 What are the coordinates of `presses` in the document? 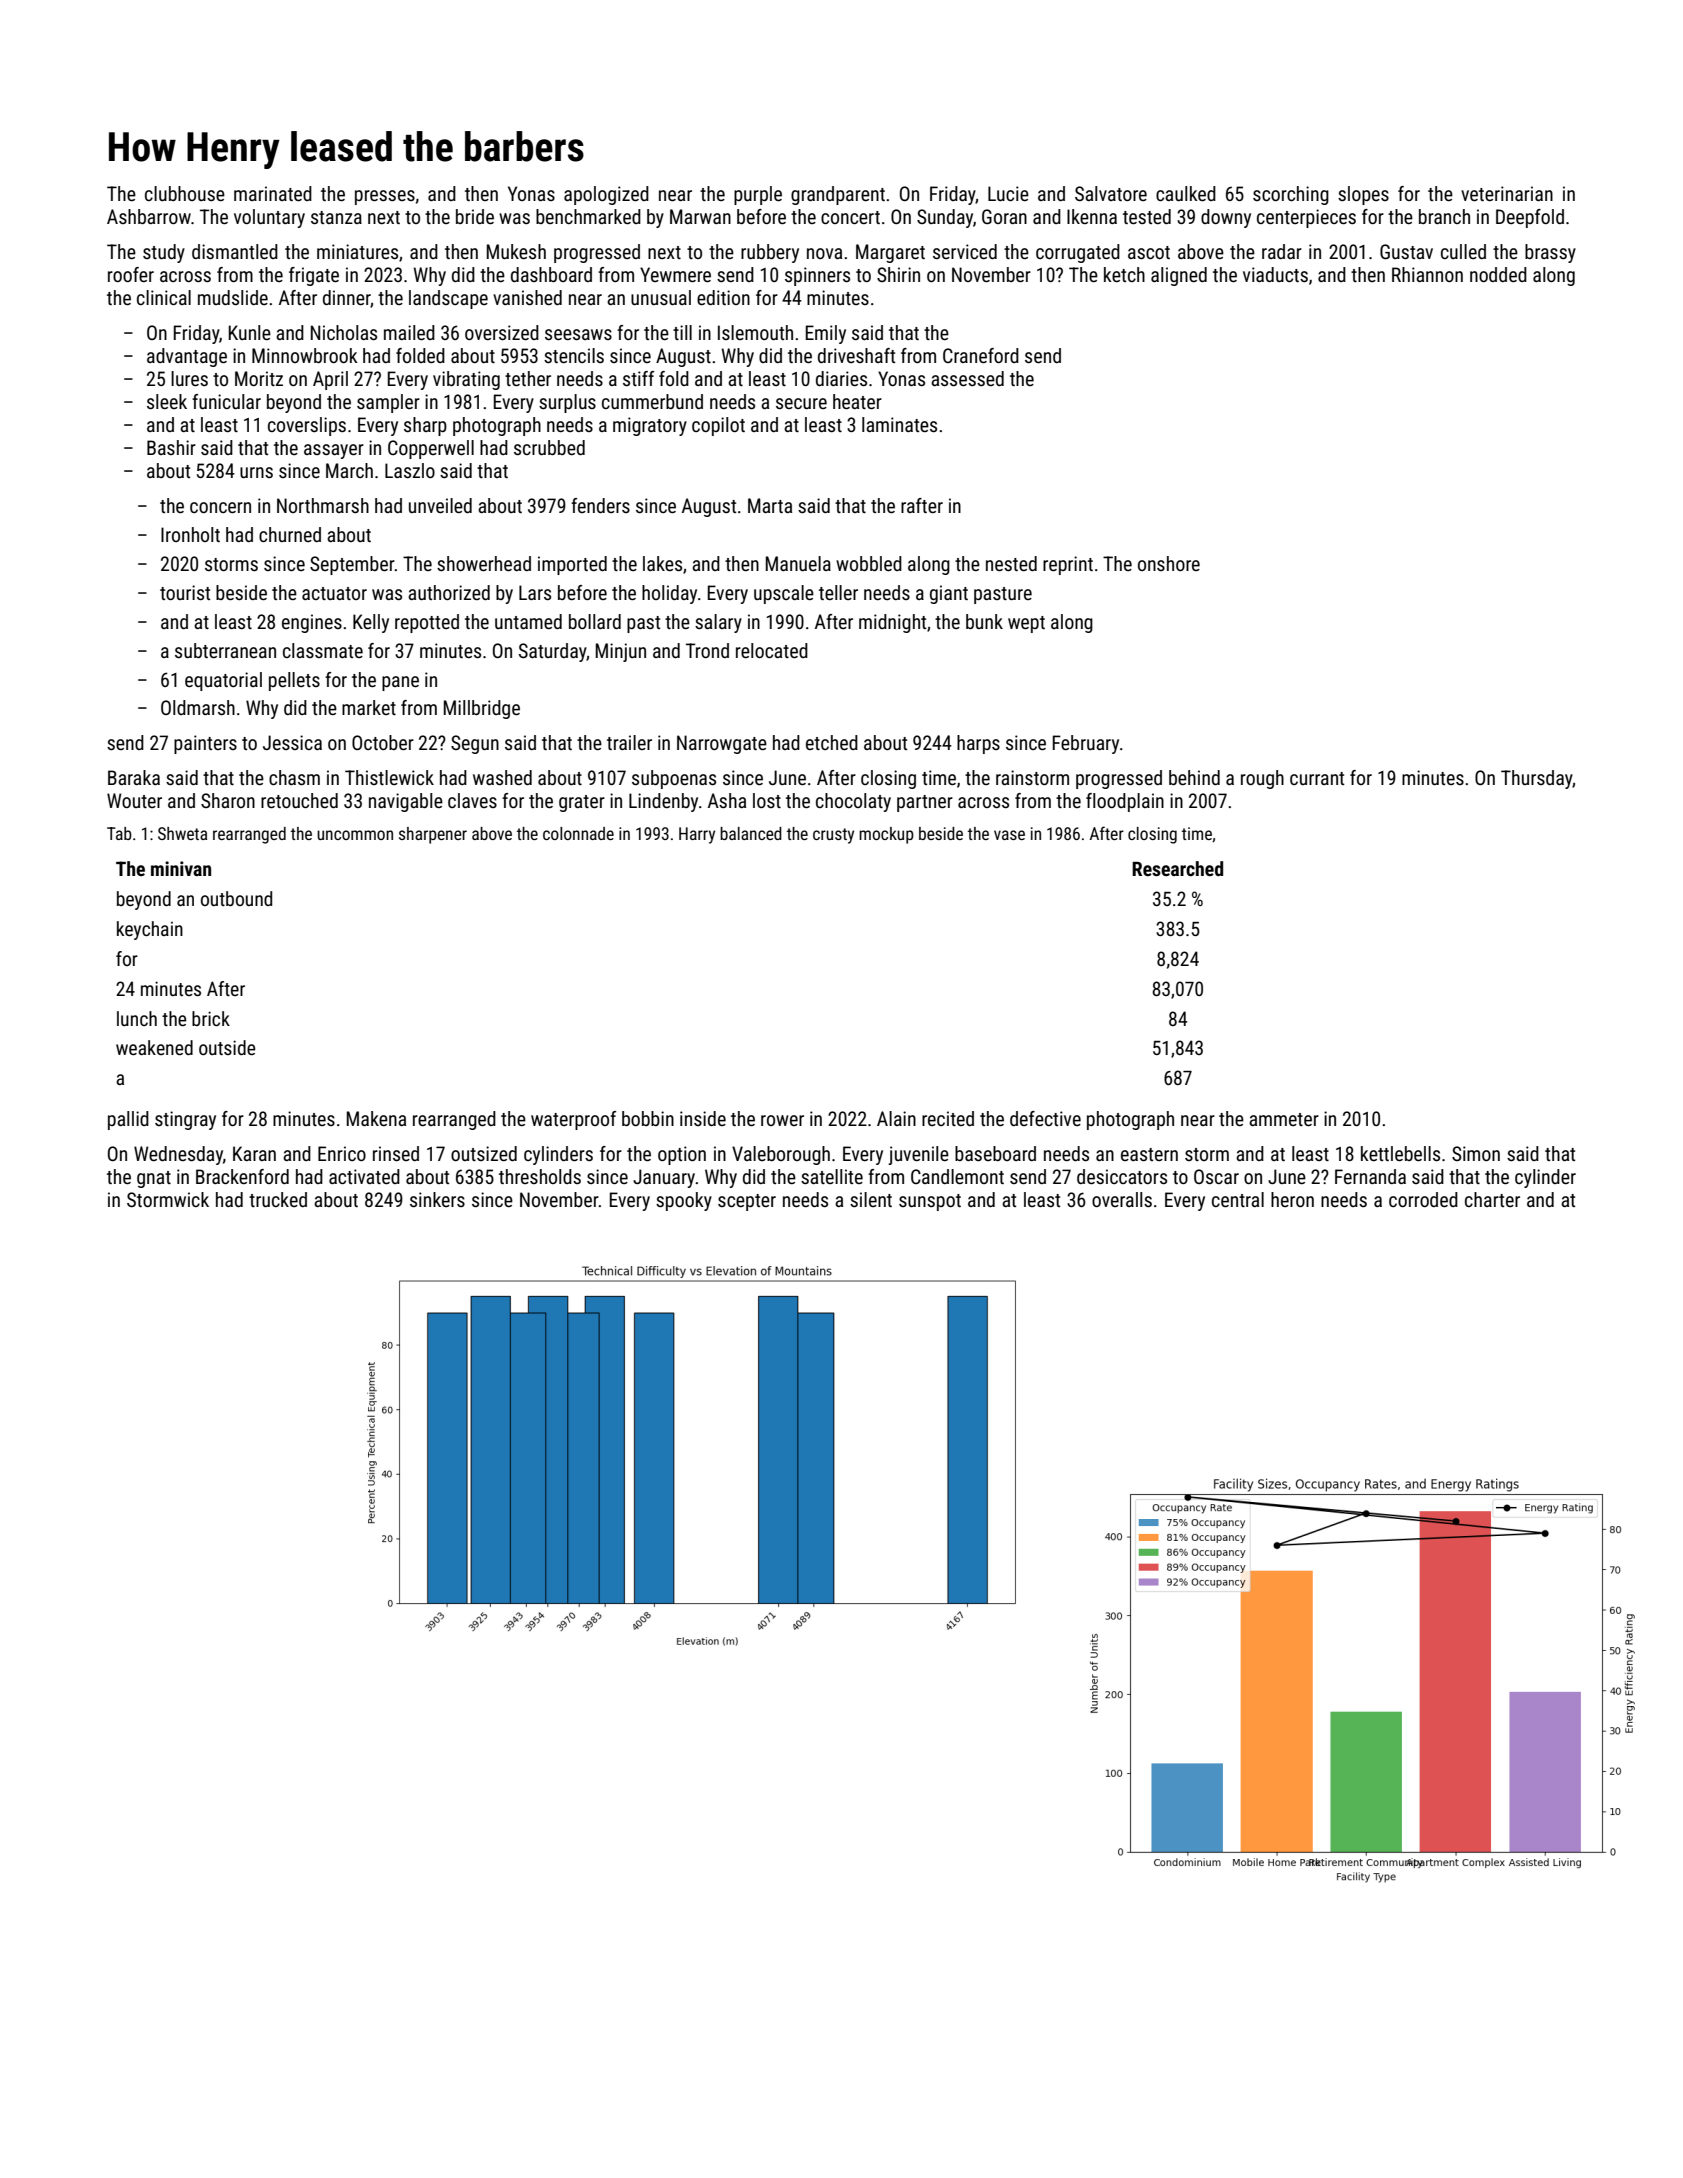 It's located at (385, 197).
